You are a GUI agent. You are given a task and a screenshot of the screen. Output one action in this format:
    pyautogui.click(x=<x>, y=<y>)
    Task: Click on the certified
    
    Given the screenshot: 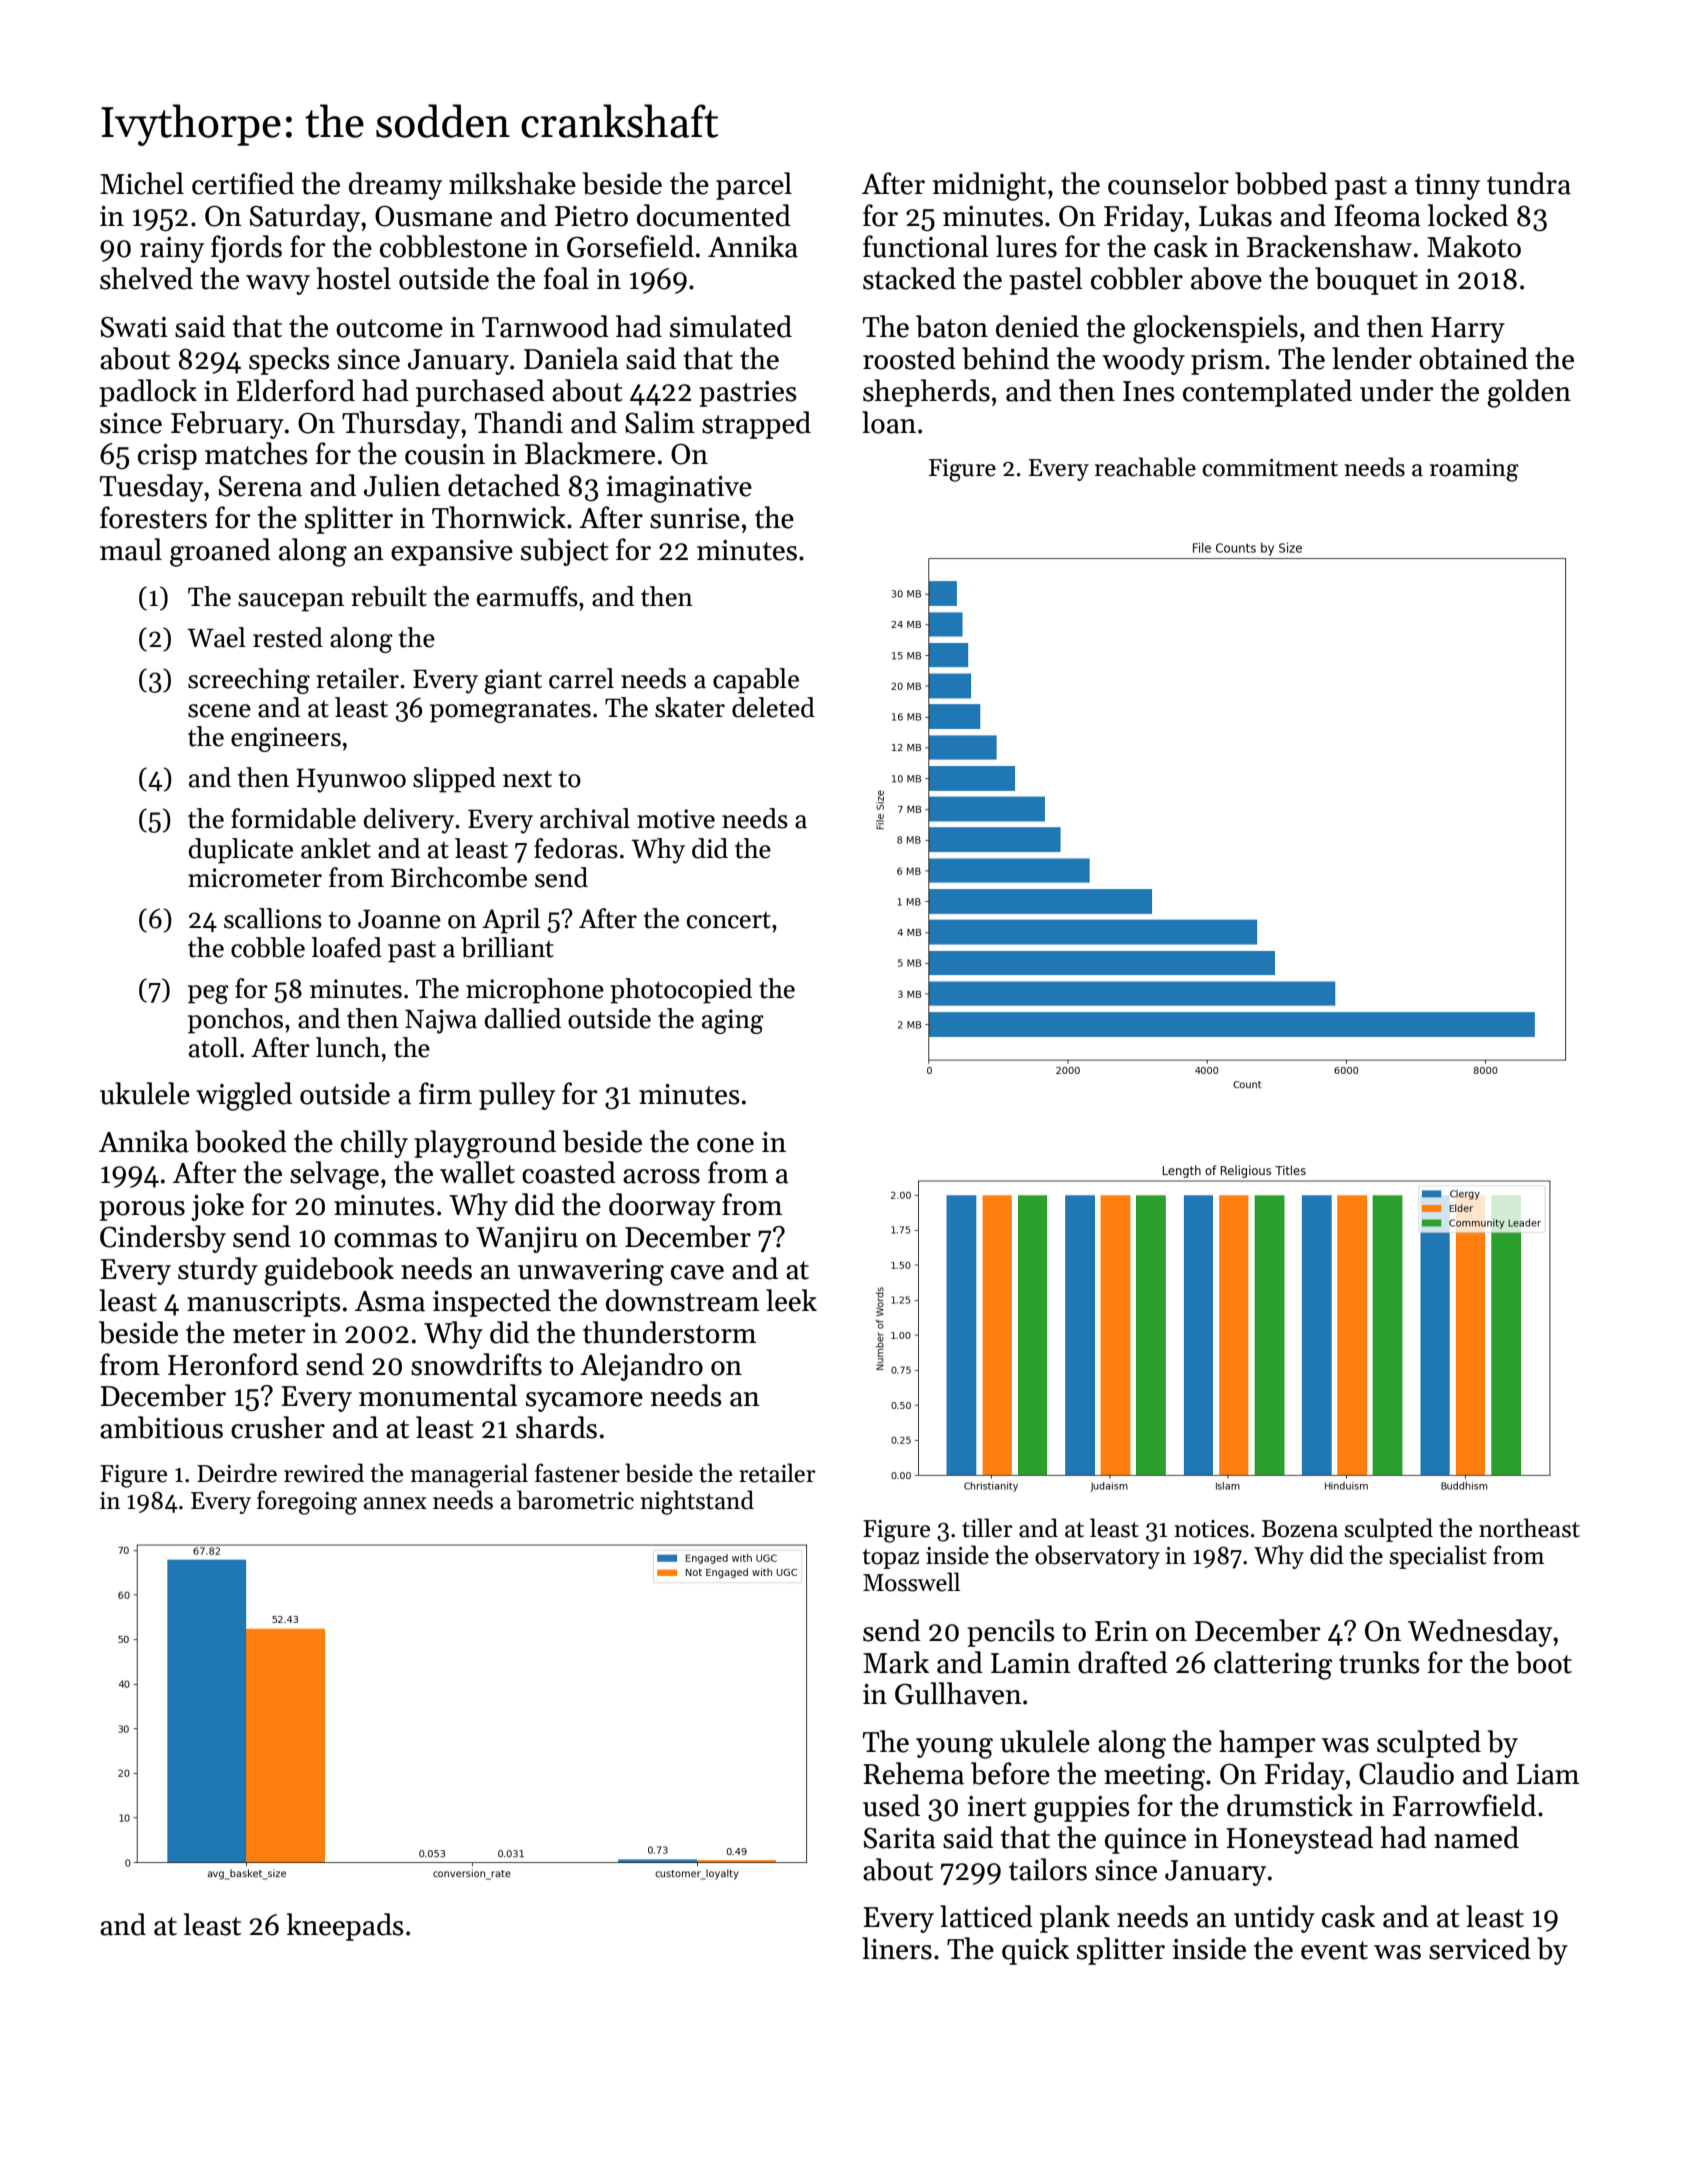 What is the action you would take?
    pyautogui.click(x=243, y=183)
